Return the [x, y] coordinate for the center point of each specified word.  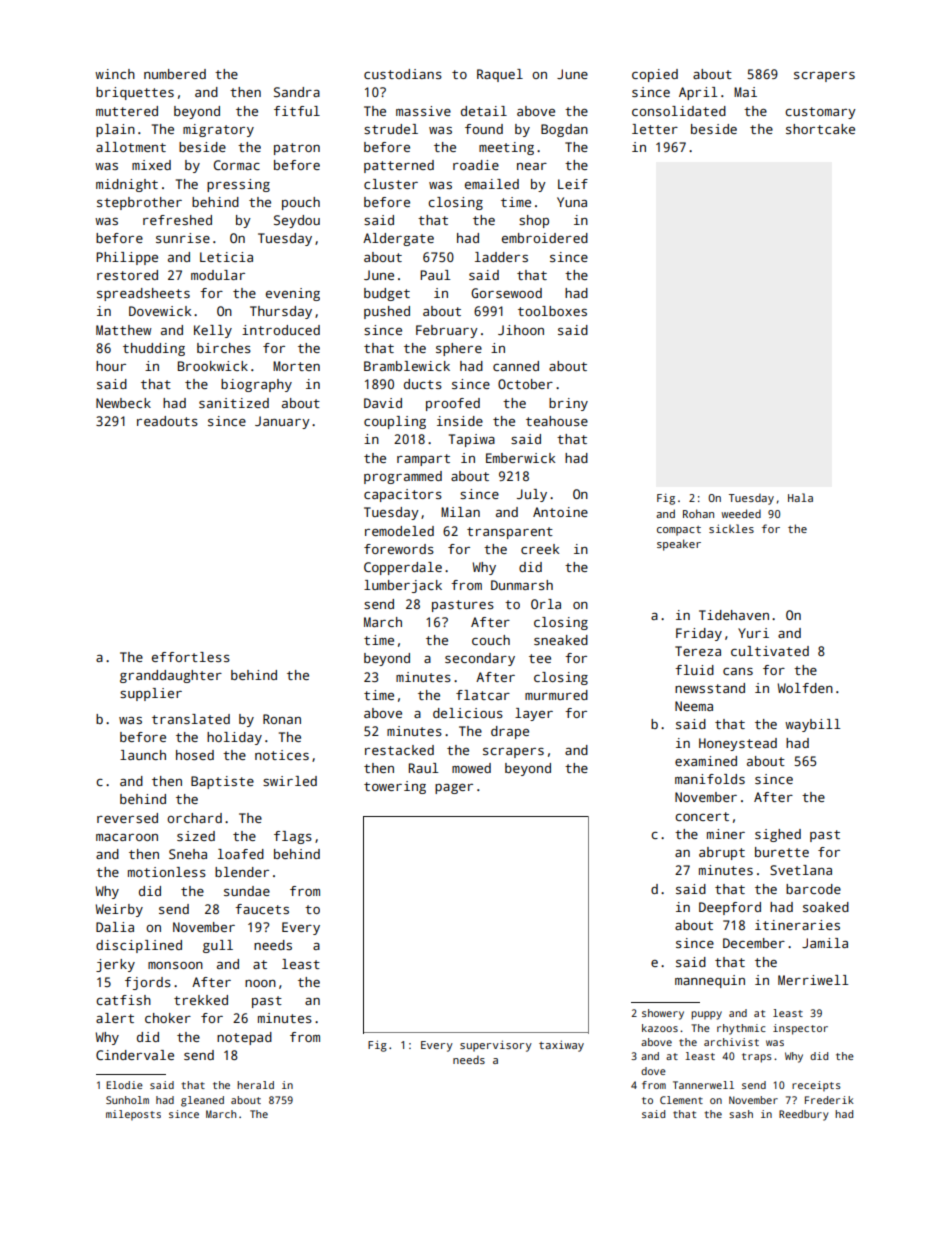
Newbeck [123, 403]
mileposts [133, 1115]
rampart [423, 460]
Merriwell [813, 980]
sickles [731, 528]
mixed [151, 165]
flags [293, 837]
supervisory [496, 1046]
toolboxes [552, 311]
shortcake [820, 129]
